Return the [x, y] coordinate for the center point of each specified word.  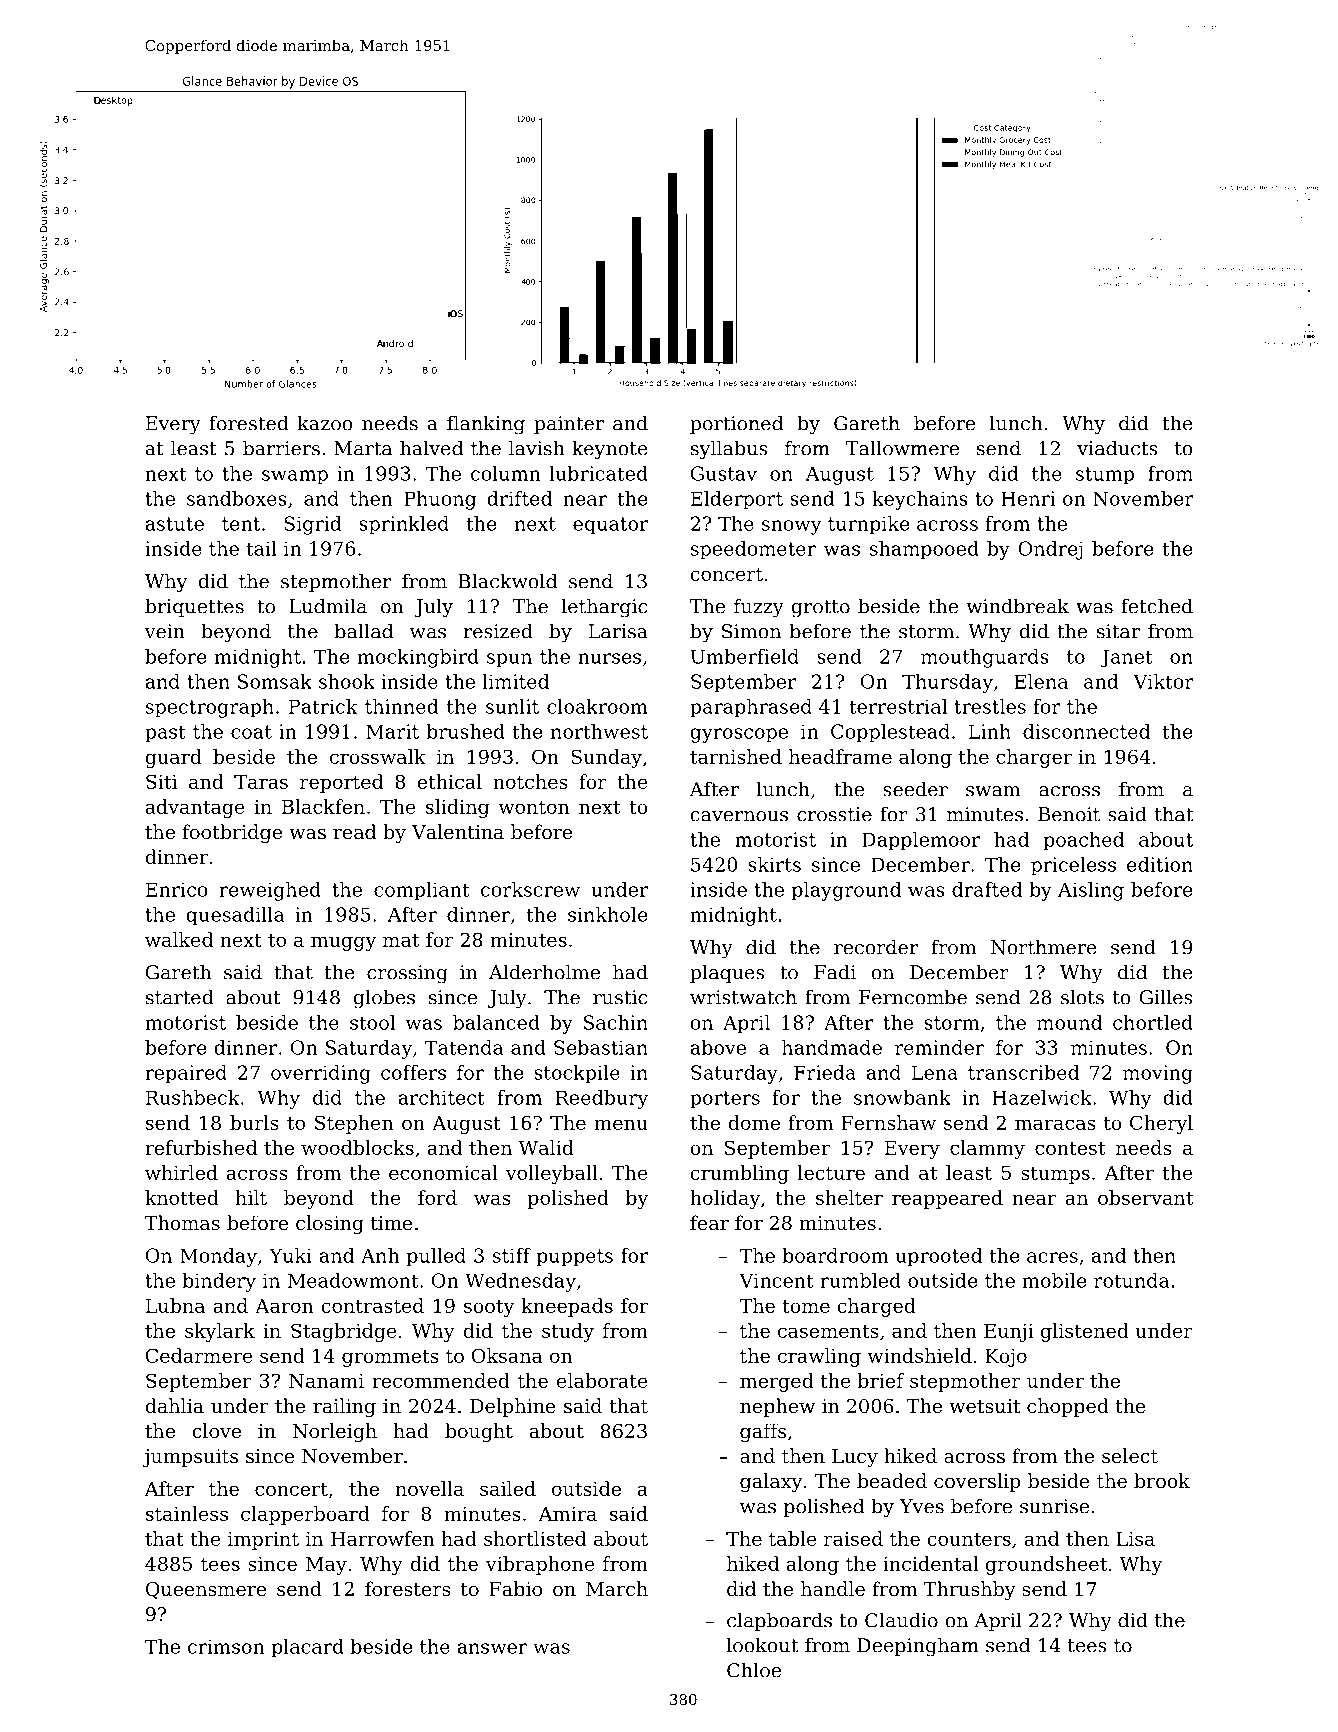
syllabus [729, 450]
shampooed [924, 550]
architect [441, 1097]
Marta [363, 448]
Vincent [776, 1280]
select [1130, 1455]
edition [1160, 864]
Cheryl [1161, 1124]
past [165, 734]
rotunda [1131, 1280]
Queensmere [206, 1590]
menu [621, 1124]
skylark [220, 1332]
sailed [508, 1488]
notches [530, 781]
